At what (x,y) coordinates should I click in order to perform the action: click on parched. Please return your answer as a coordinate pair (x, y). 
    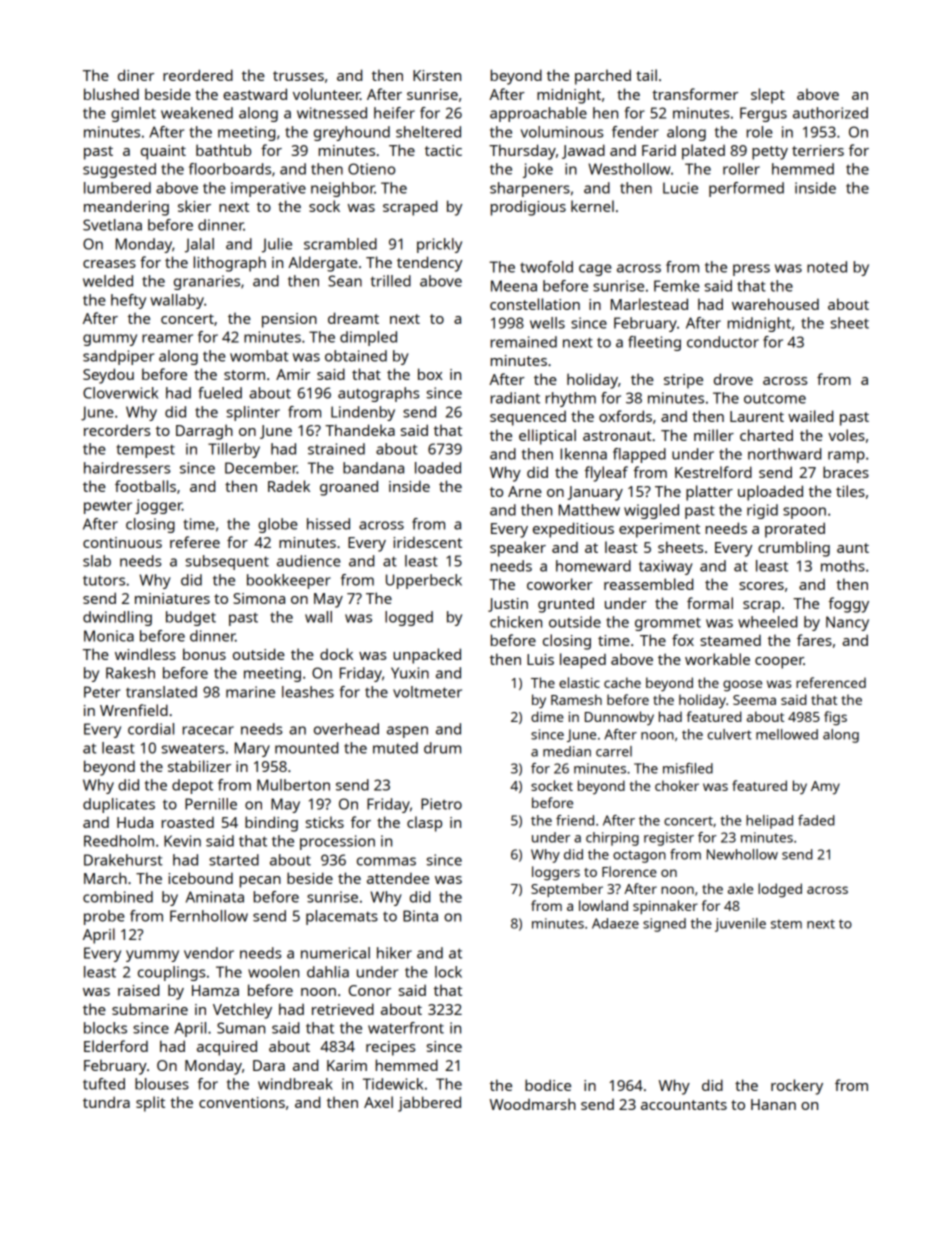
    Looking at the image, I should click on (603, 77).
